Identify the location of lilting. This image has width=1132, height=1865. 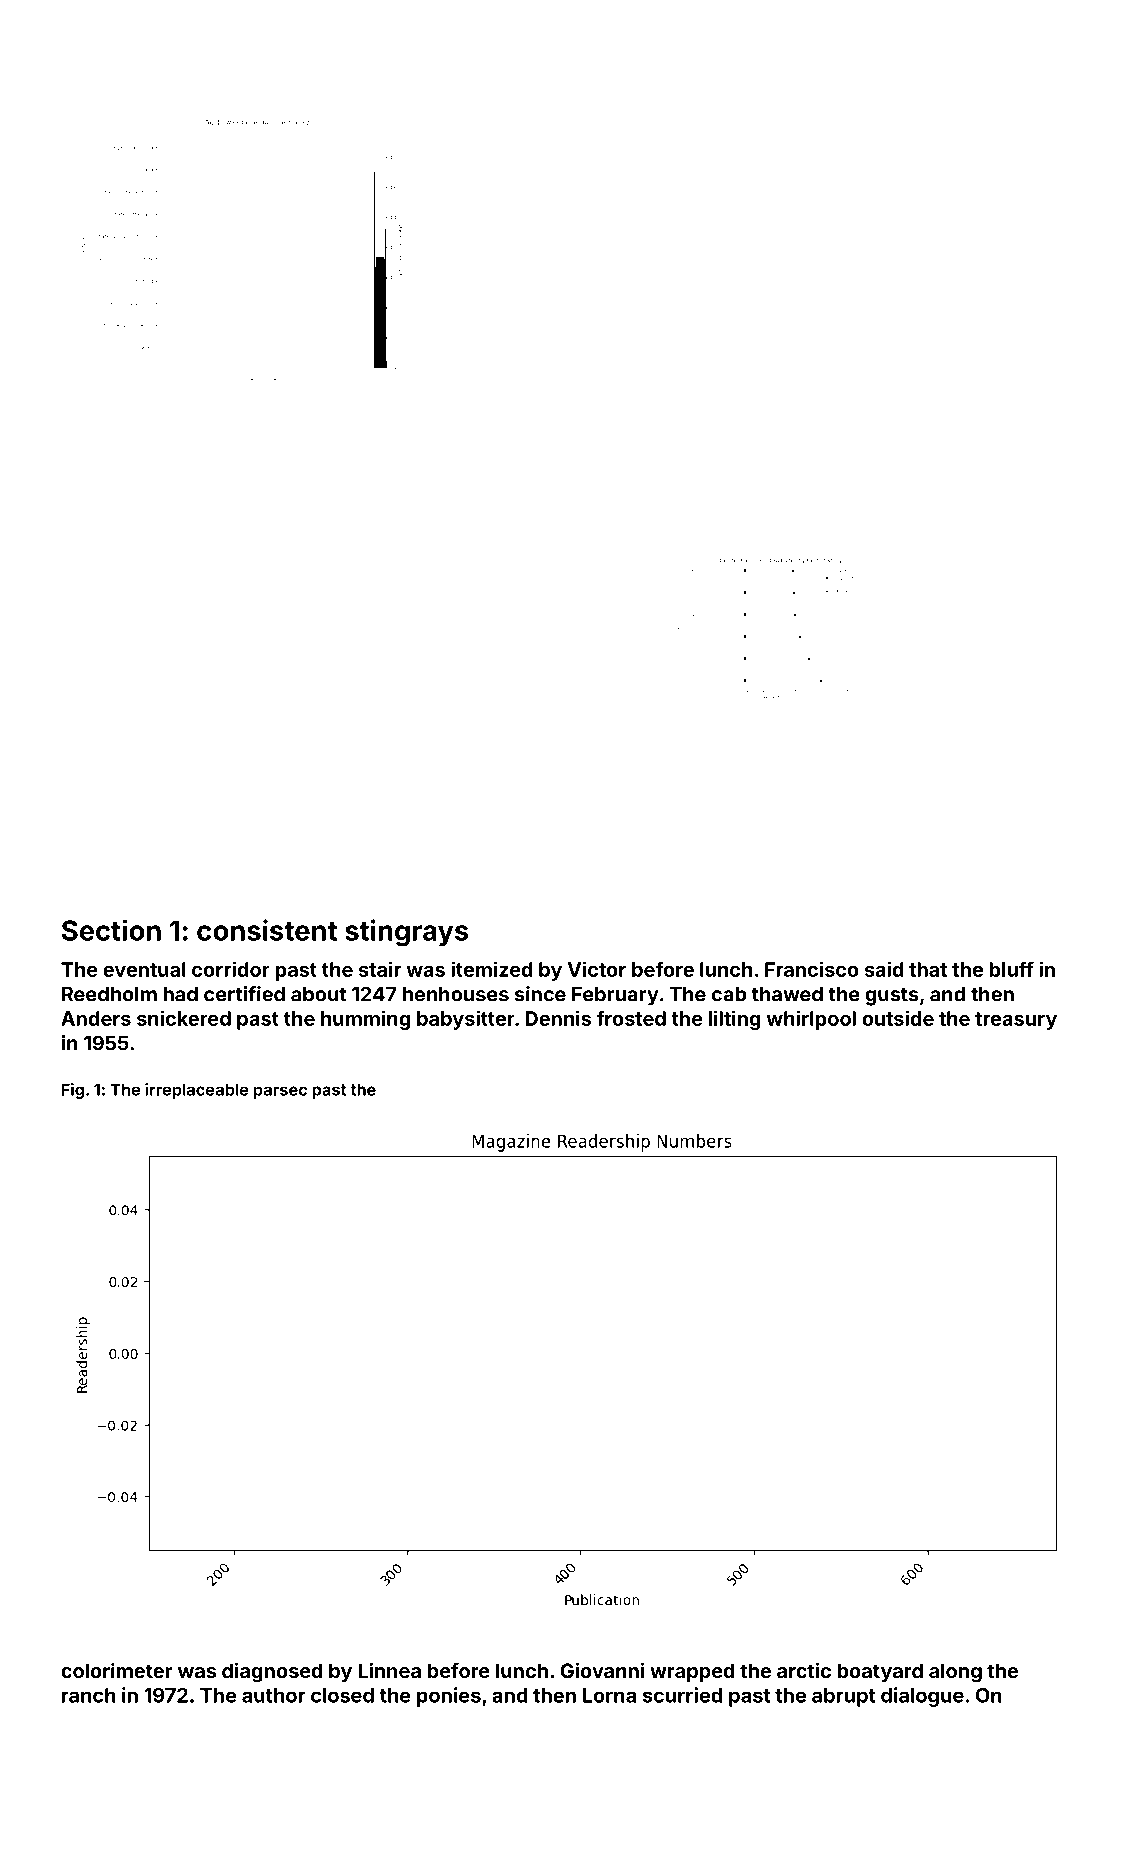
(735, 1020).
